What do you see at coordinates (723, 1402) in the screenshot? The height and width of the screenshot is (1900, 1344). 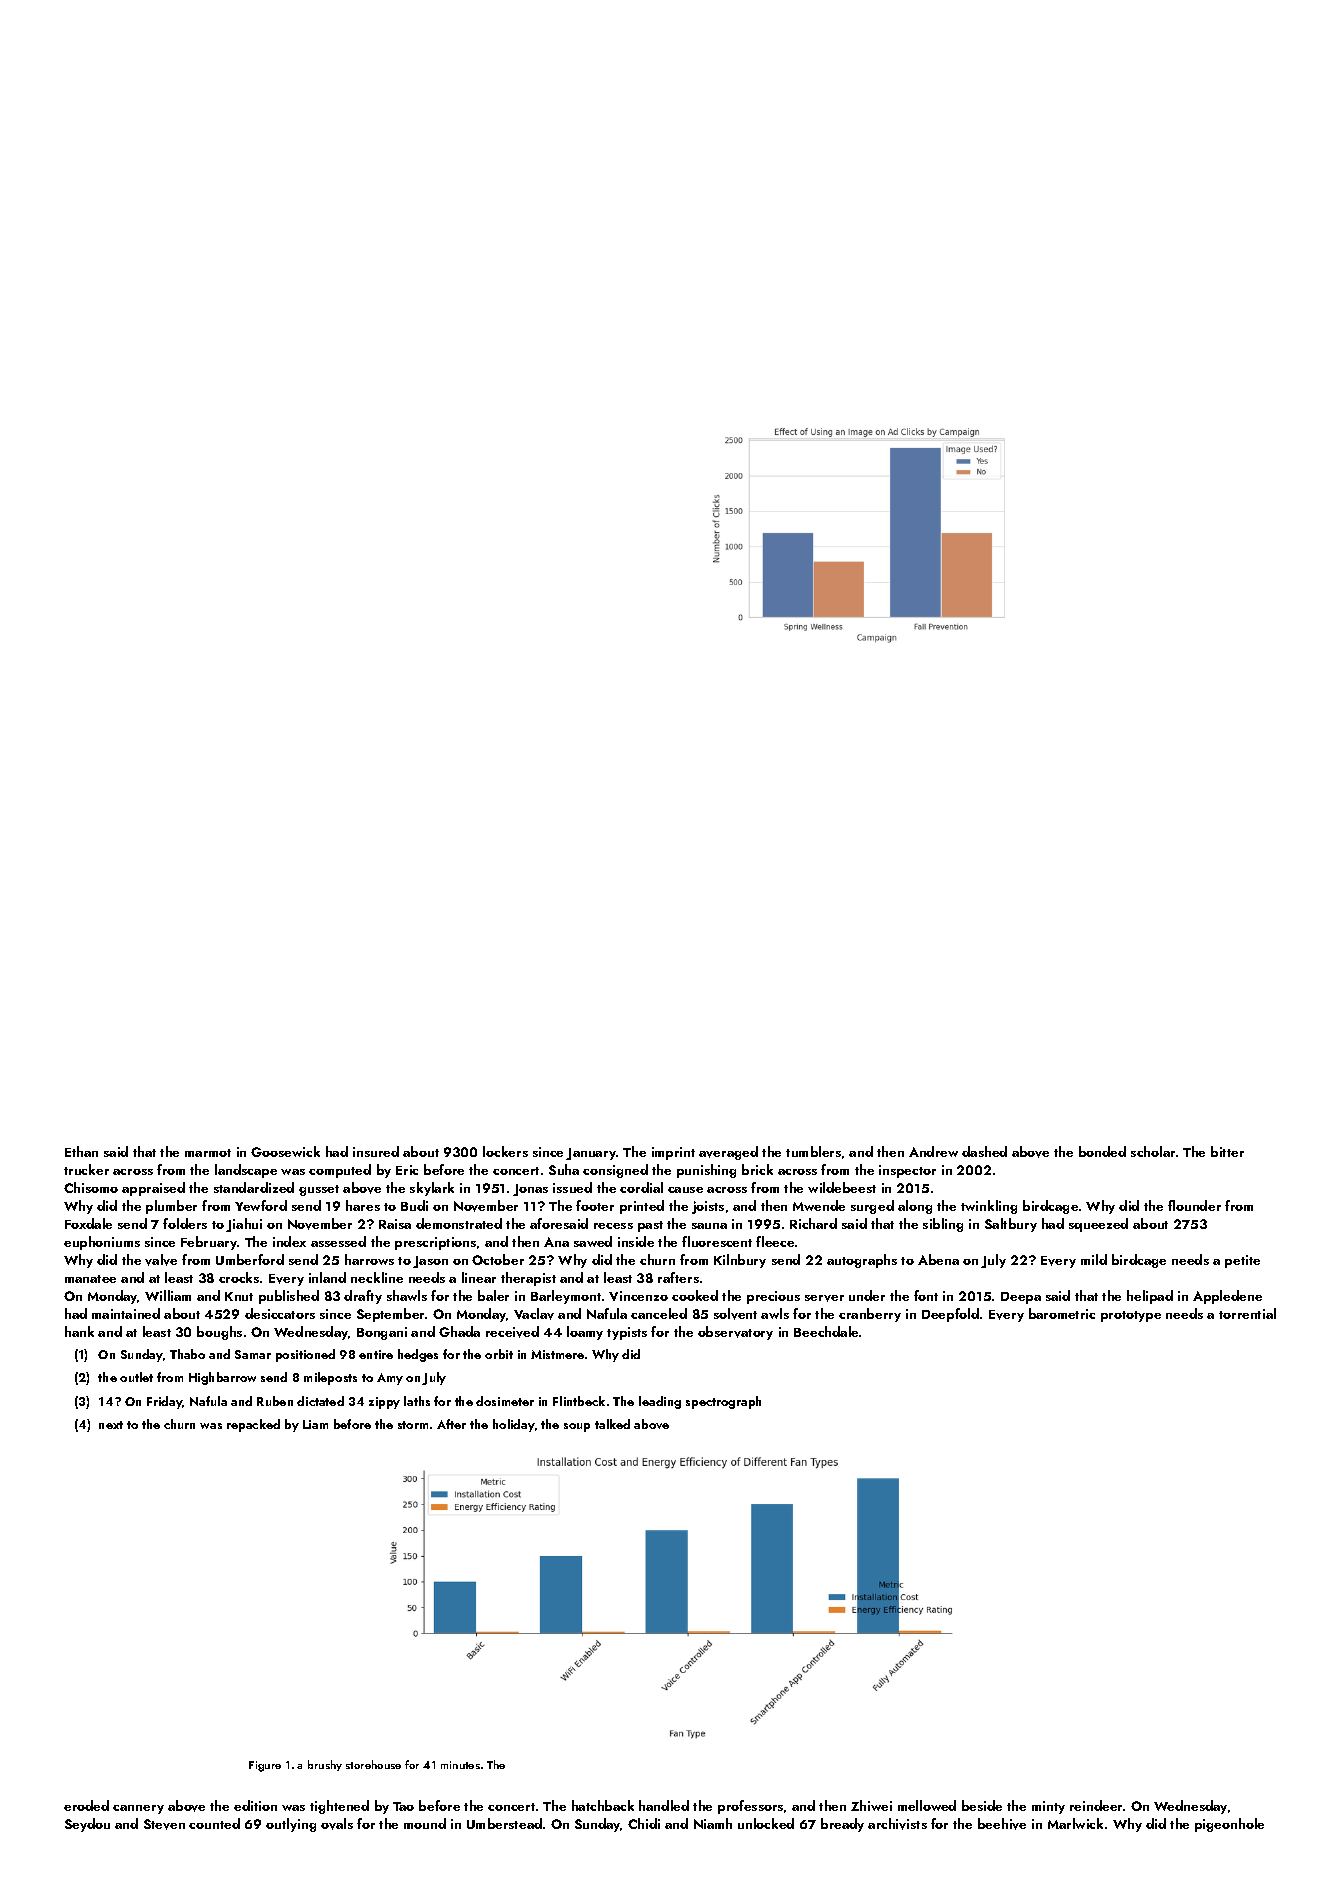 I see `spectrograph` at bounding box center [723, 1402].
